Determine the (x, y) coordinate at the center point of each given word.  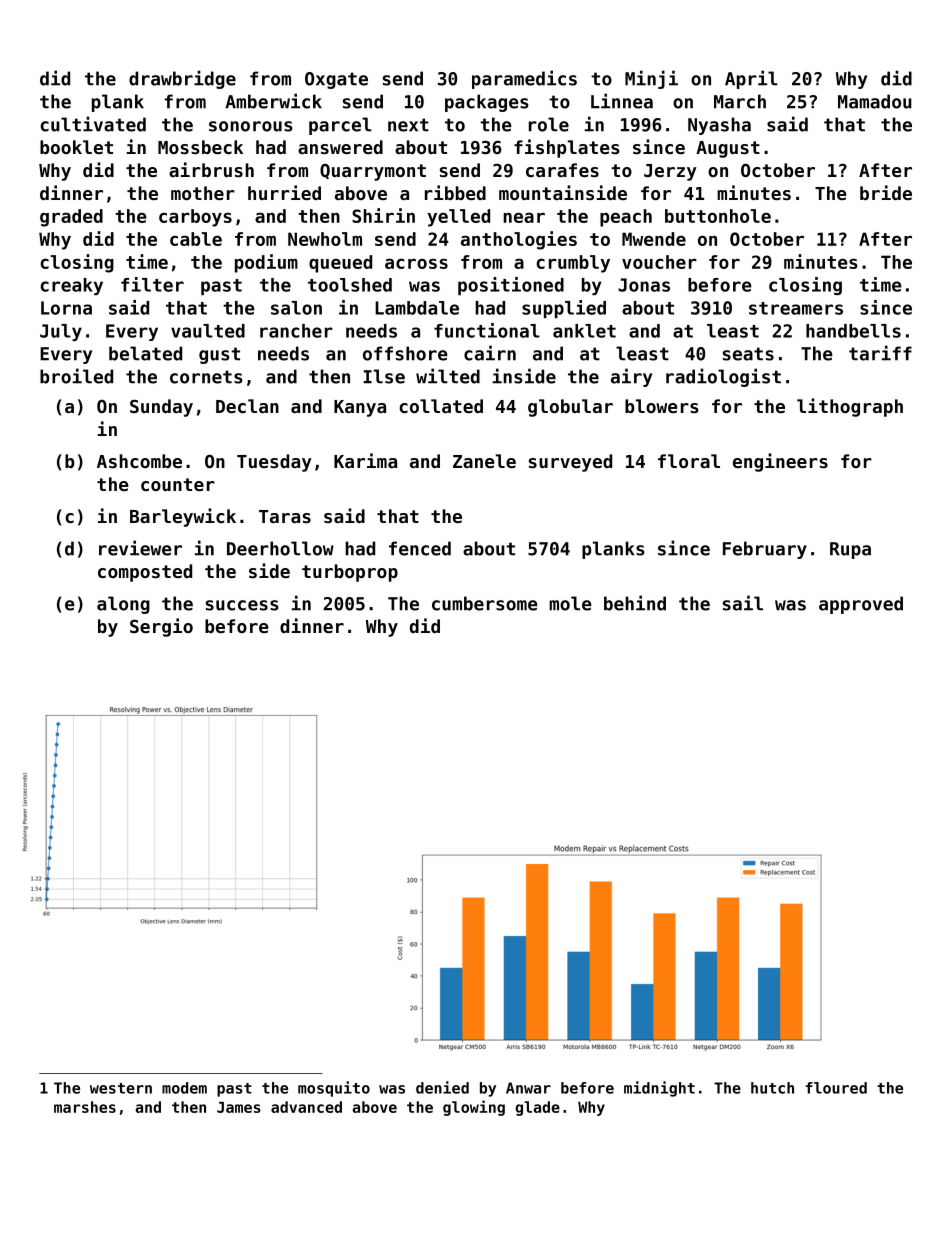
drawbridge (182, 79)
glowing (474, 1108)
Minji (651, 79)
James (239, 1107)
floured (836, 1088)
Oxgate (336, 80)
